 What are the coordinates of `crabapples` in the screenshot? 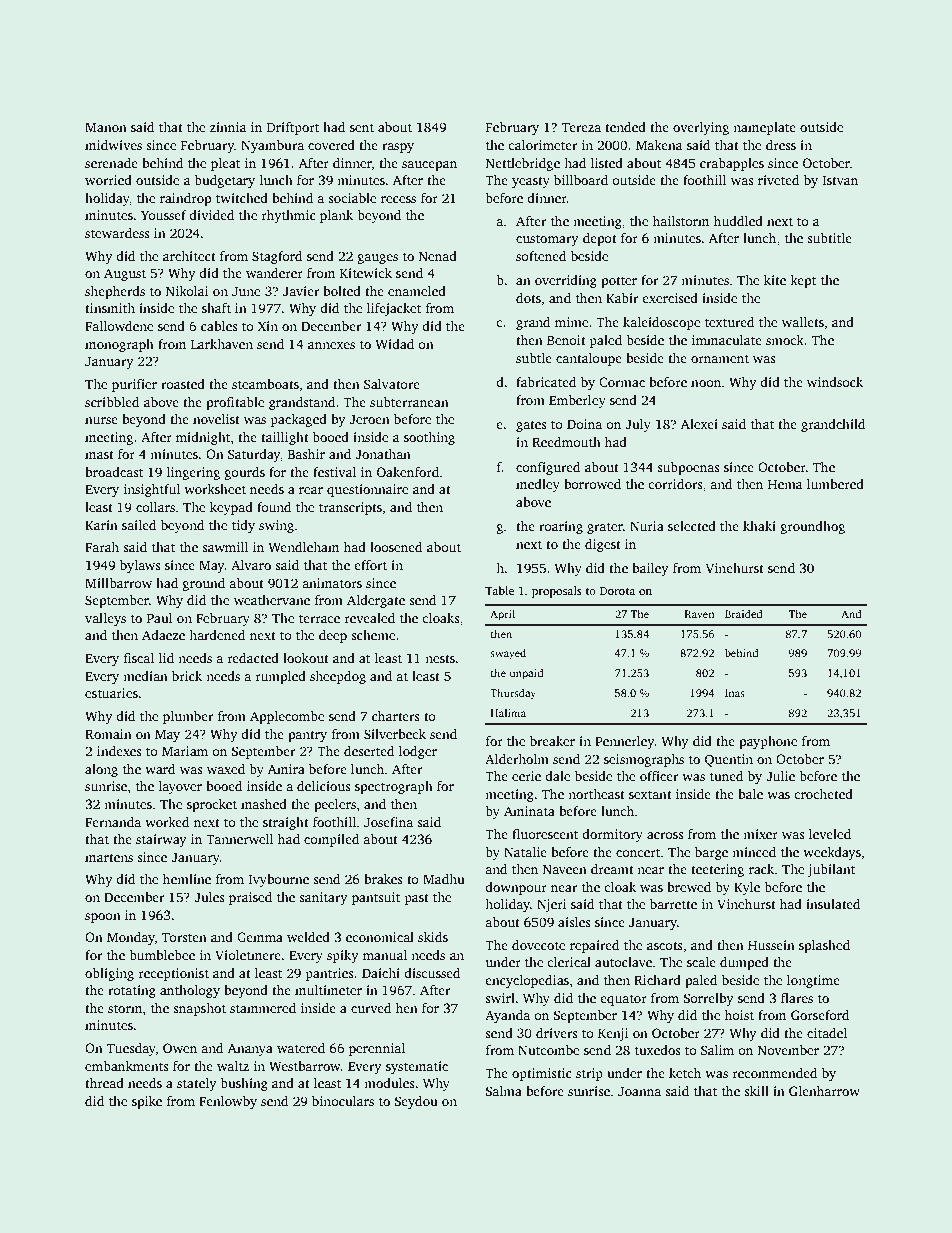 It's located at (732, 164).
